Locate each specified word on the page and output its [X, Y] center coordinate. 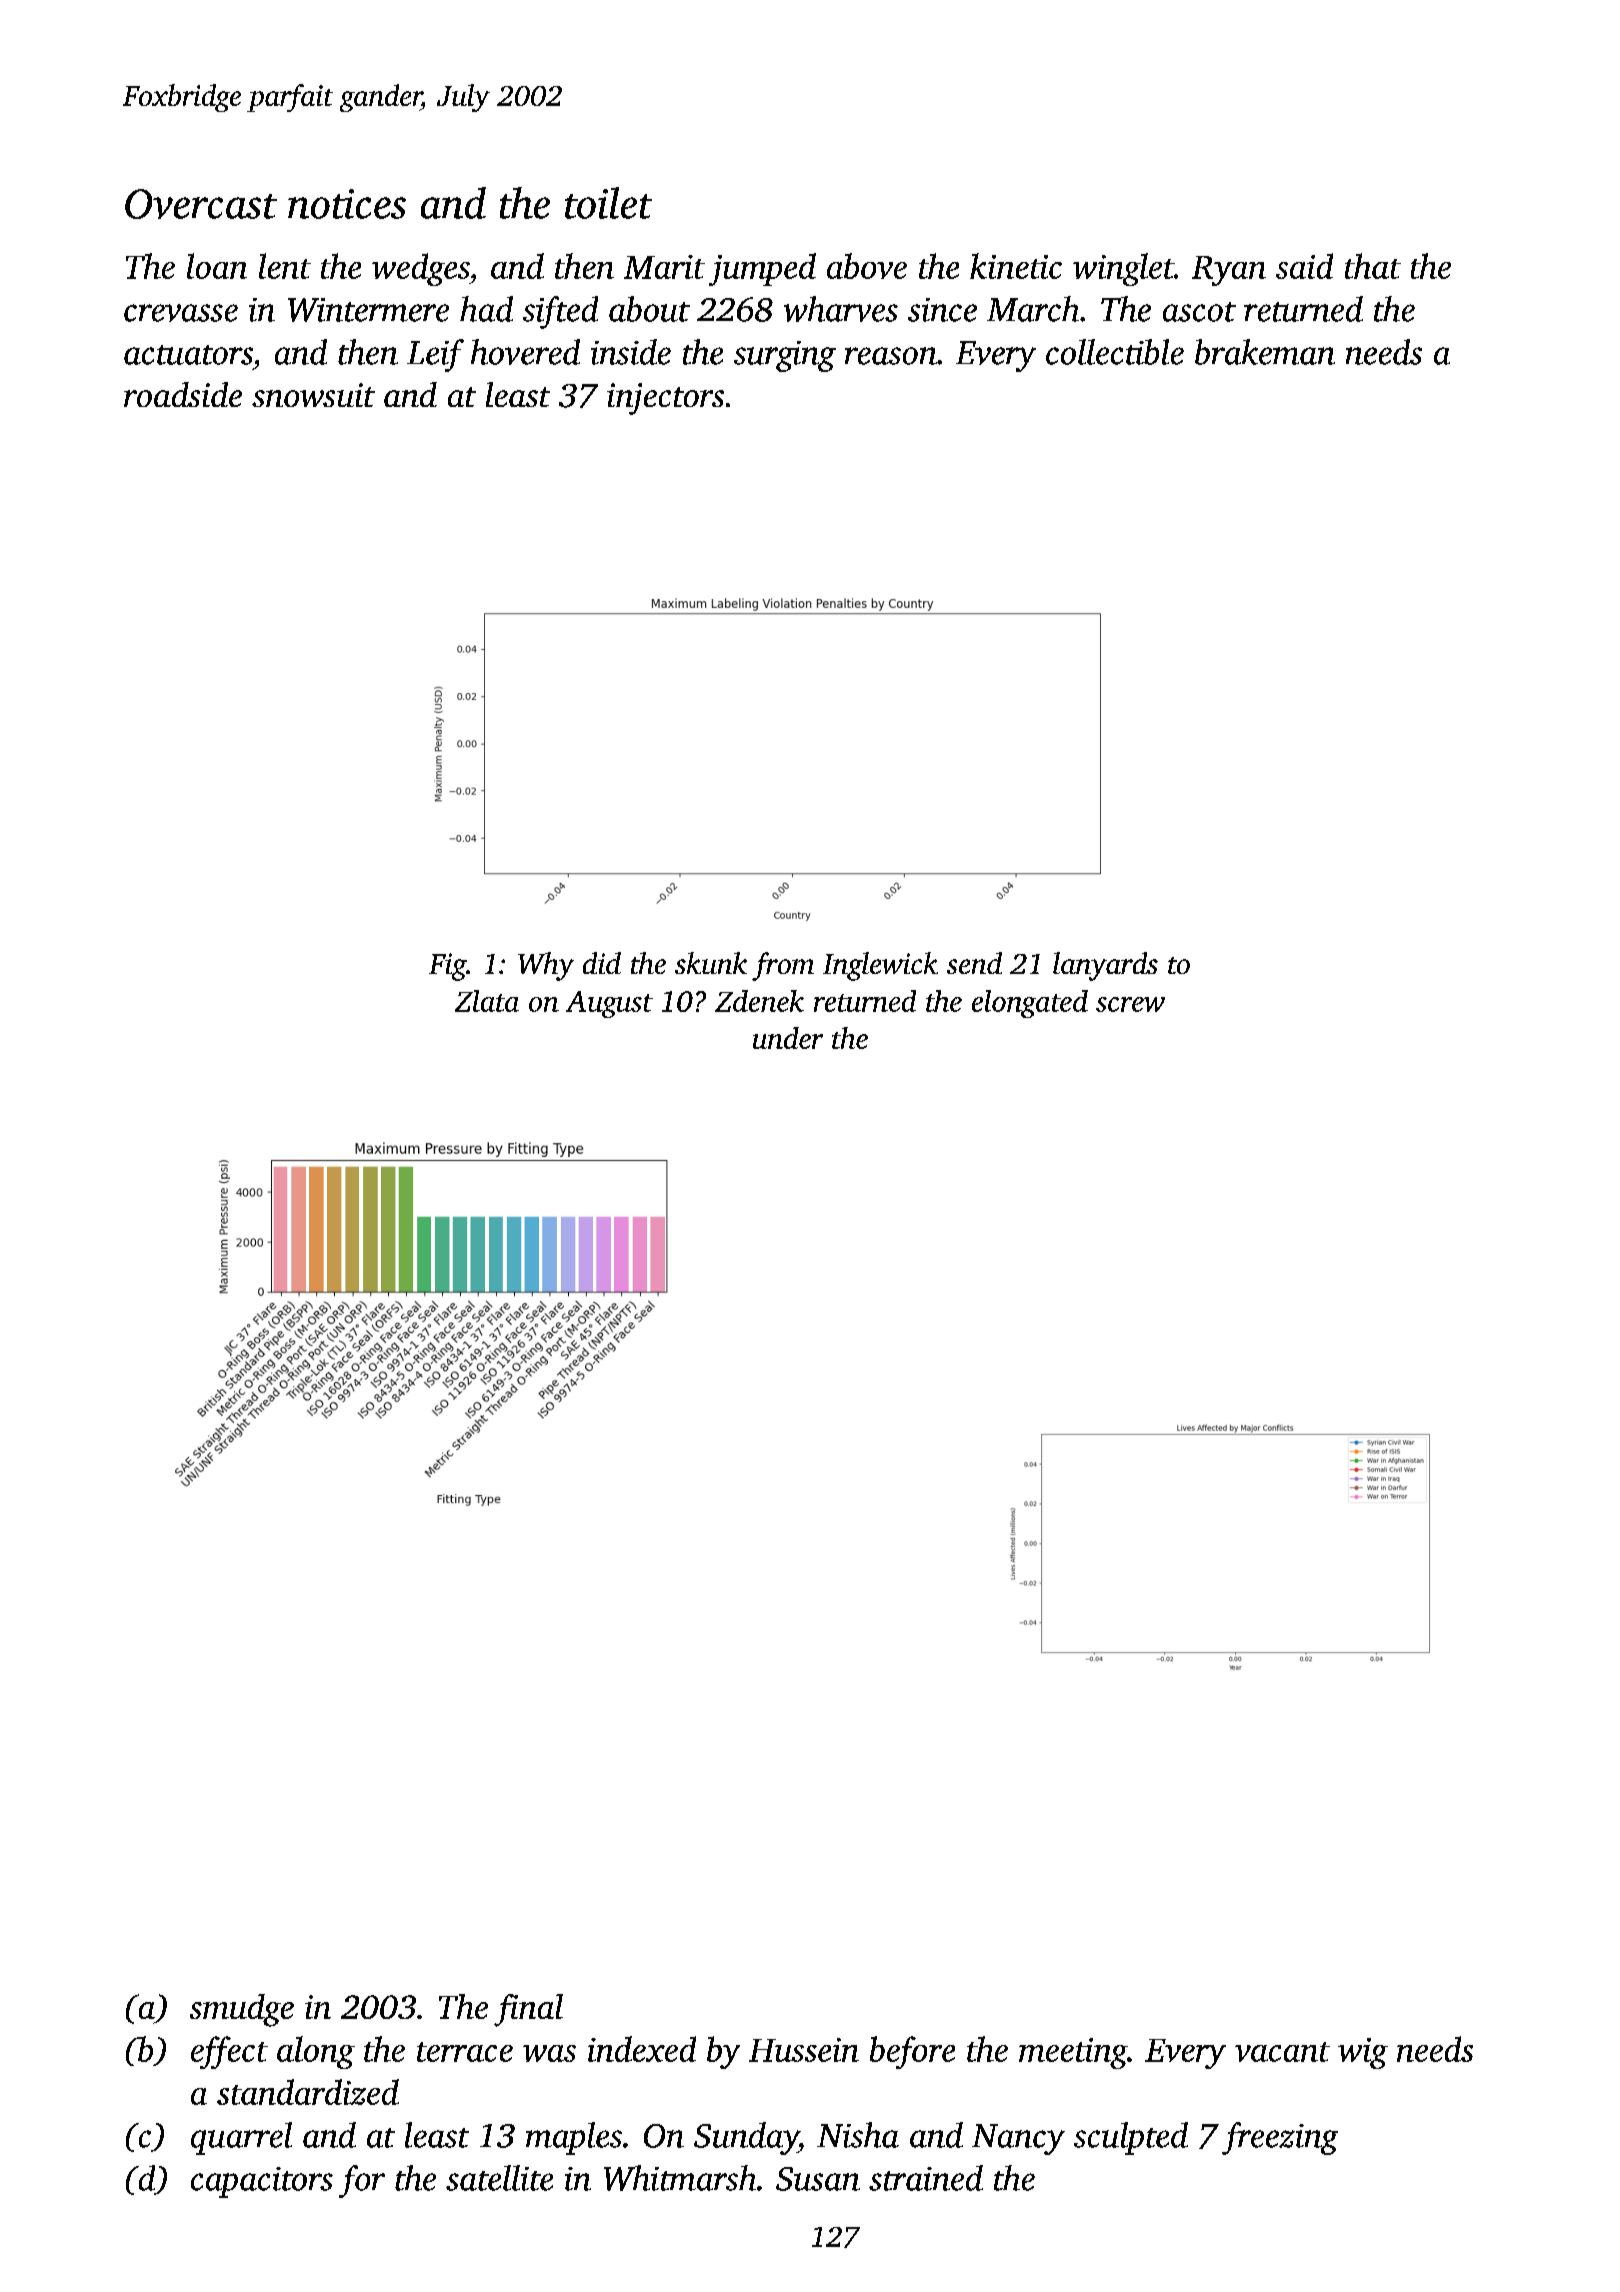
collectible [1115, 352]
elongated [1030, 1004]
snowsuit [313, 395]
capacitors [262, 2182]
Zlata [487, 1001]
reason [891, 356]
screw [1130, 1004]
